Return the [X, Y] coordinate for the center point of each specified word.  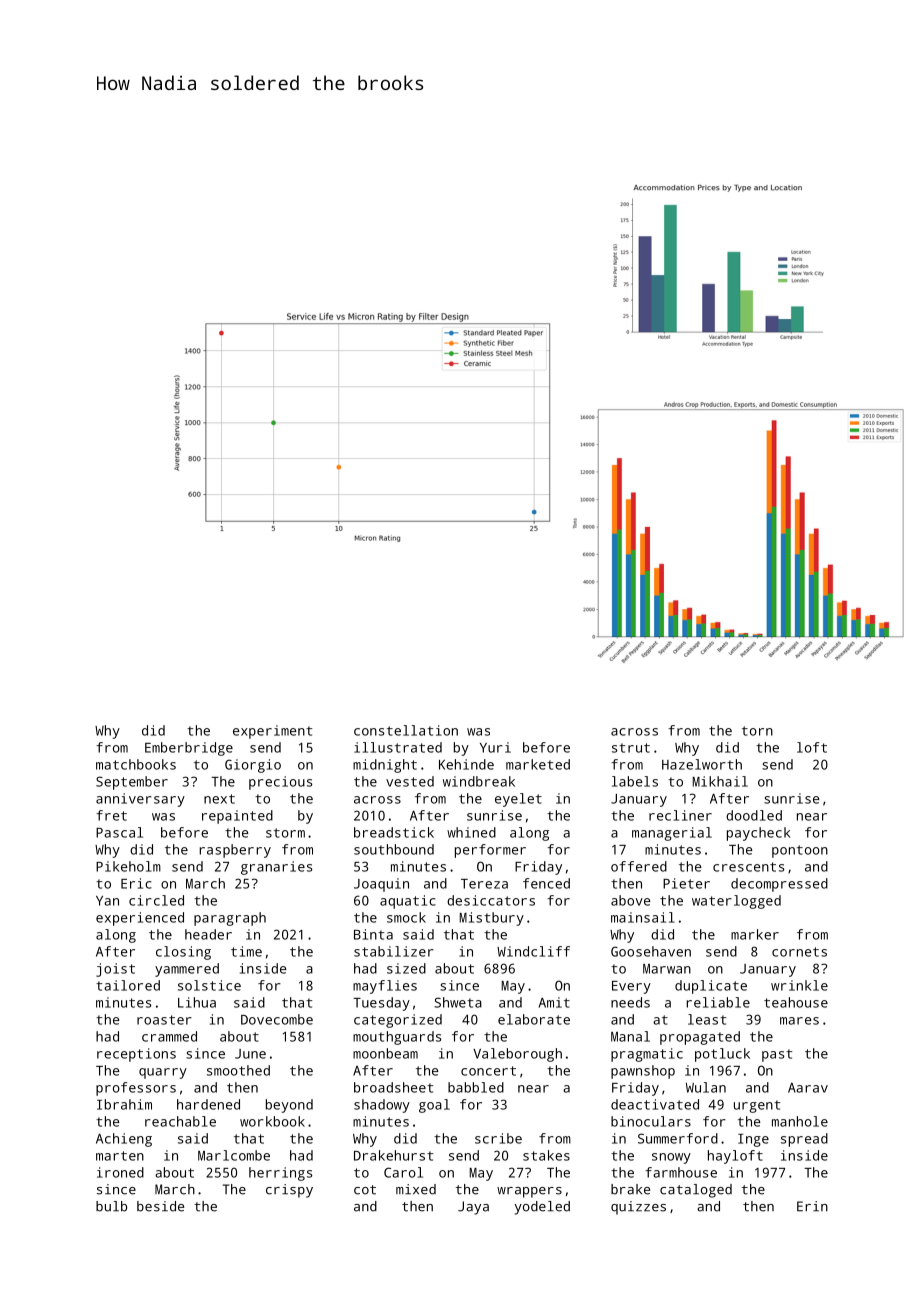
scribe [498, 1138]
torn [757, 731]
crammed [169, 1036]
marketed [538, 764]
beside [160, 1206]
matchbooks [136, 764]
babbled [476, 1087]
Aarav [808, 1088]
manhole [800, 1121]
